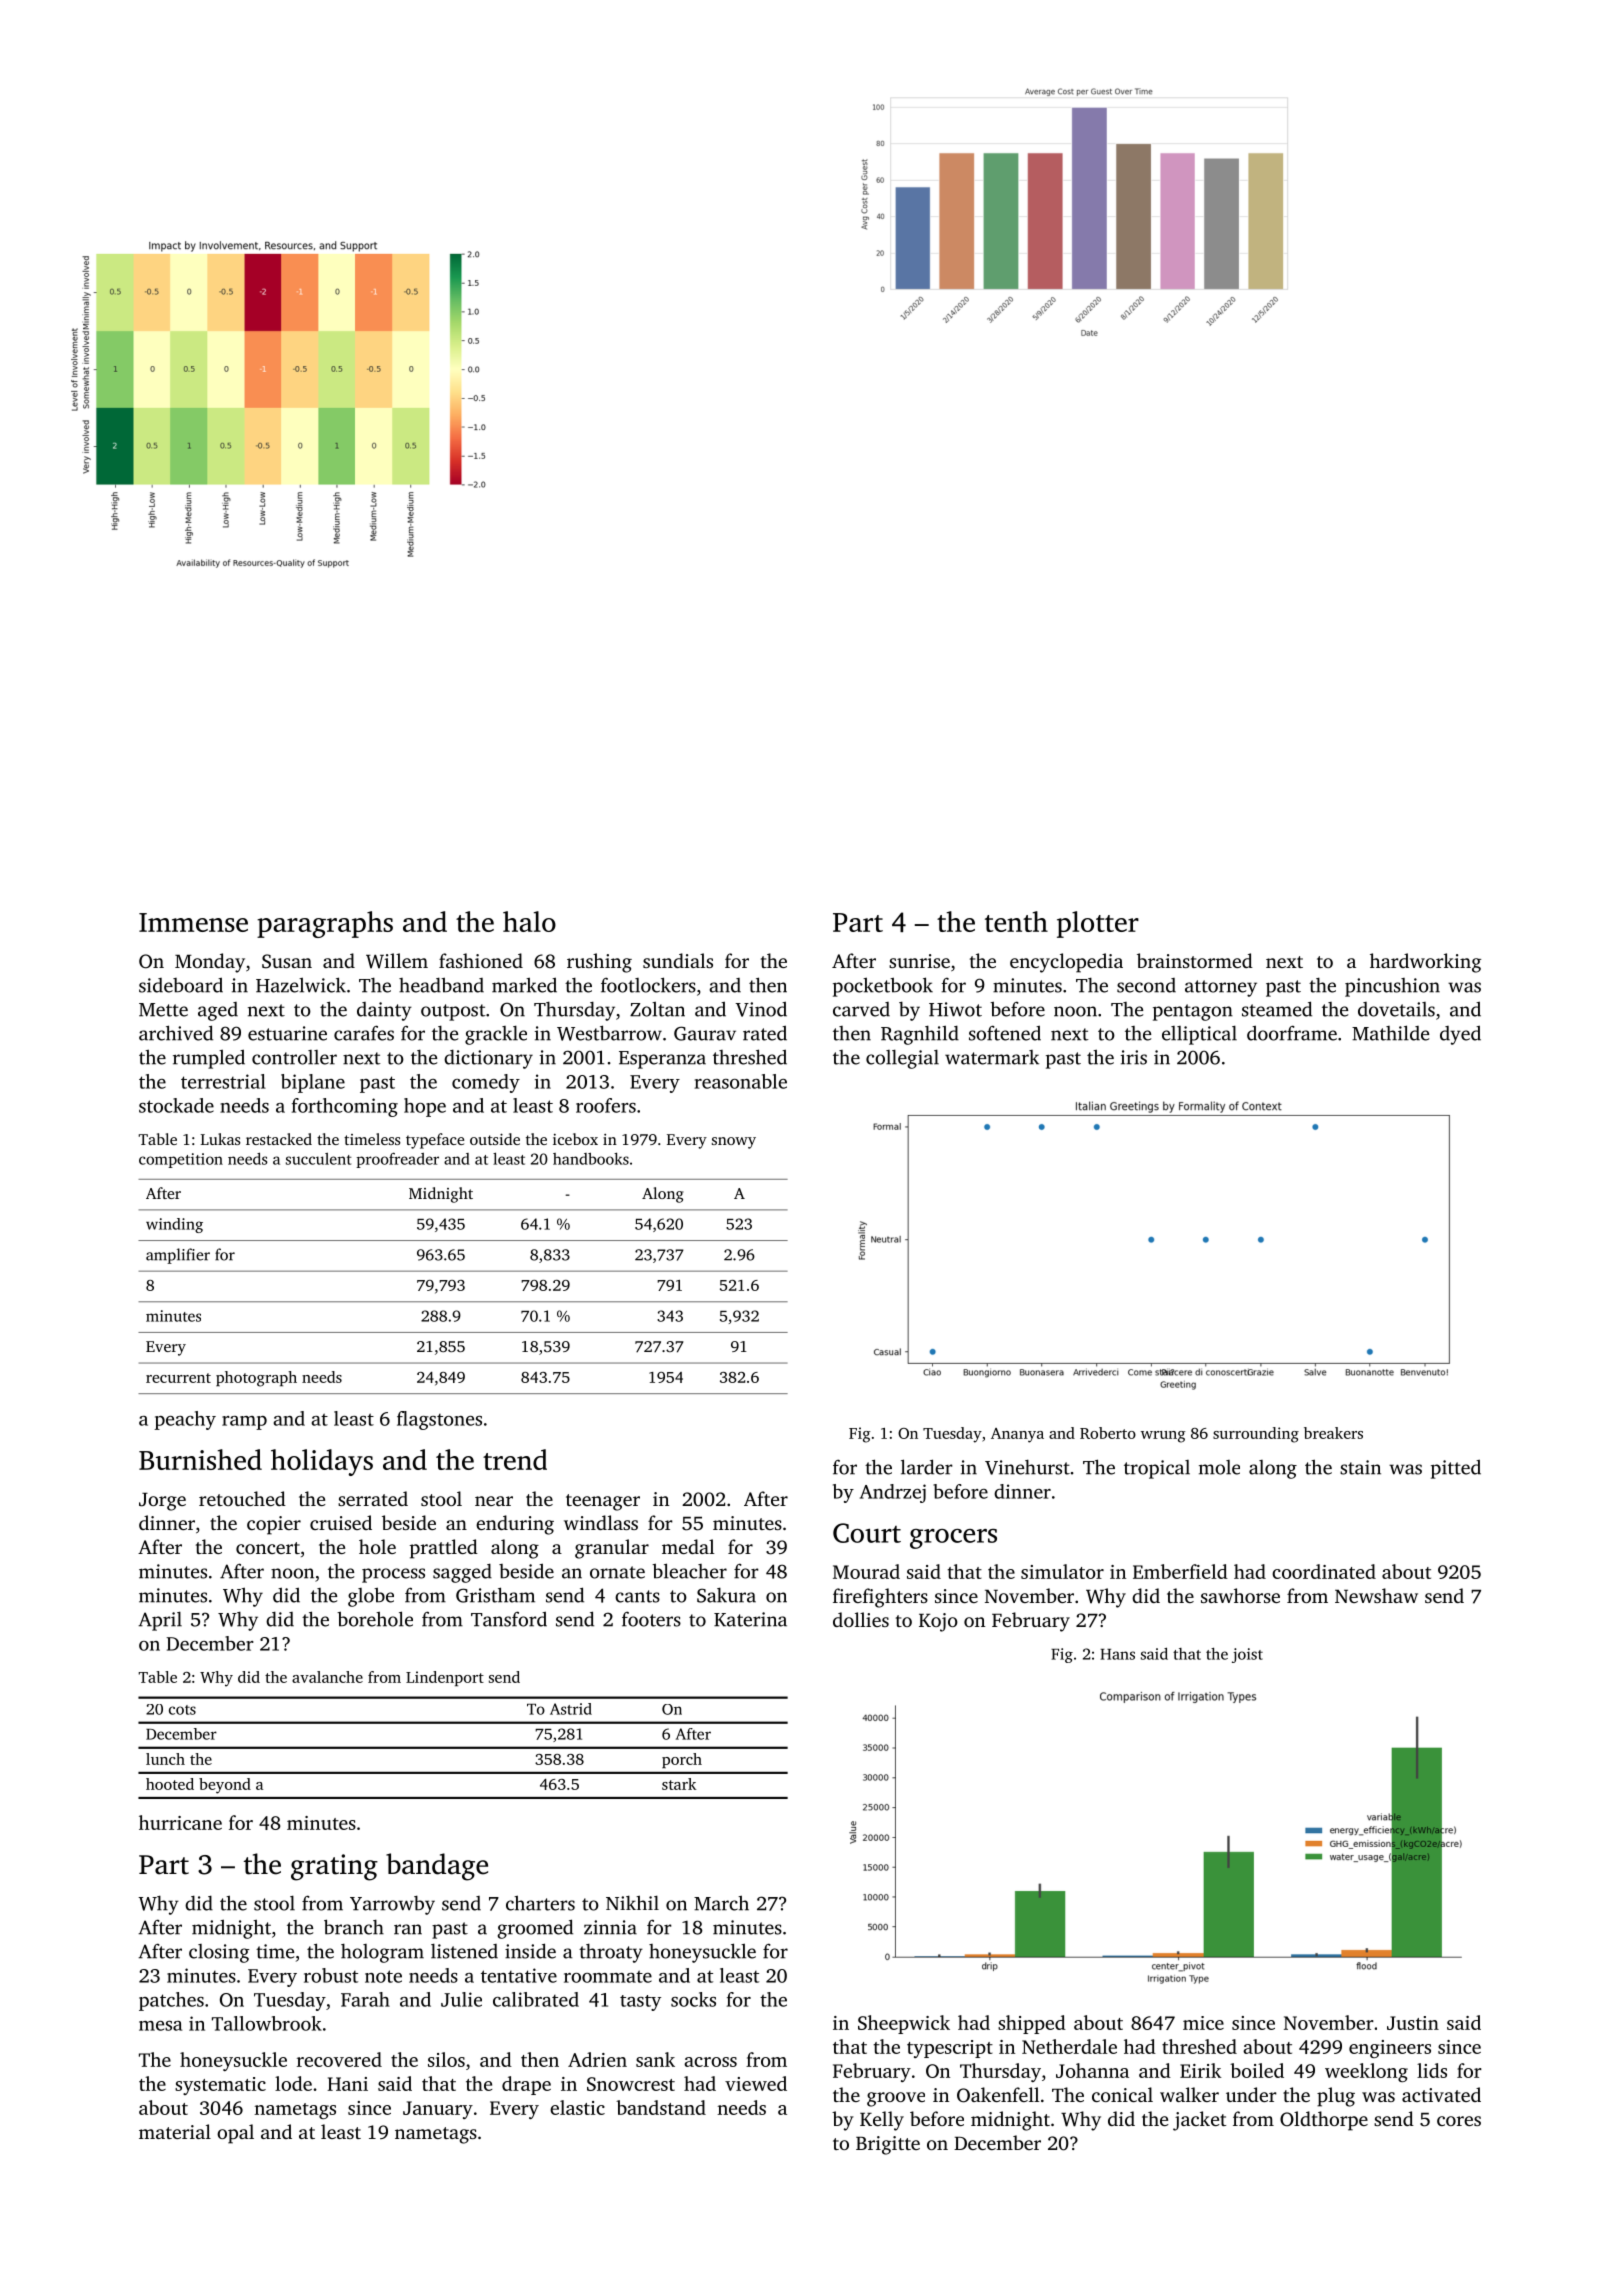  What do you see at coordinates (235, 2134) in the document?
I see `opal` at bounding box center [235, 2134].
